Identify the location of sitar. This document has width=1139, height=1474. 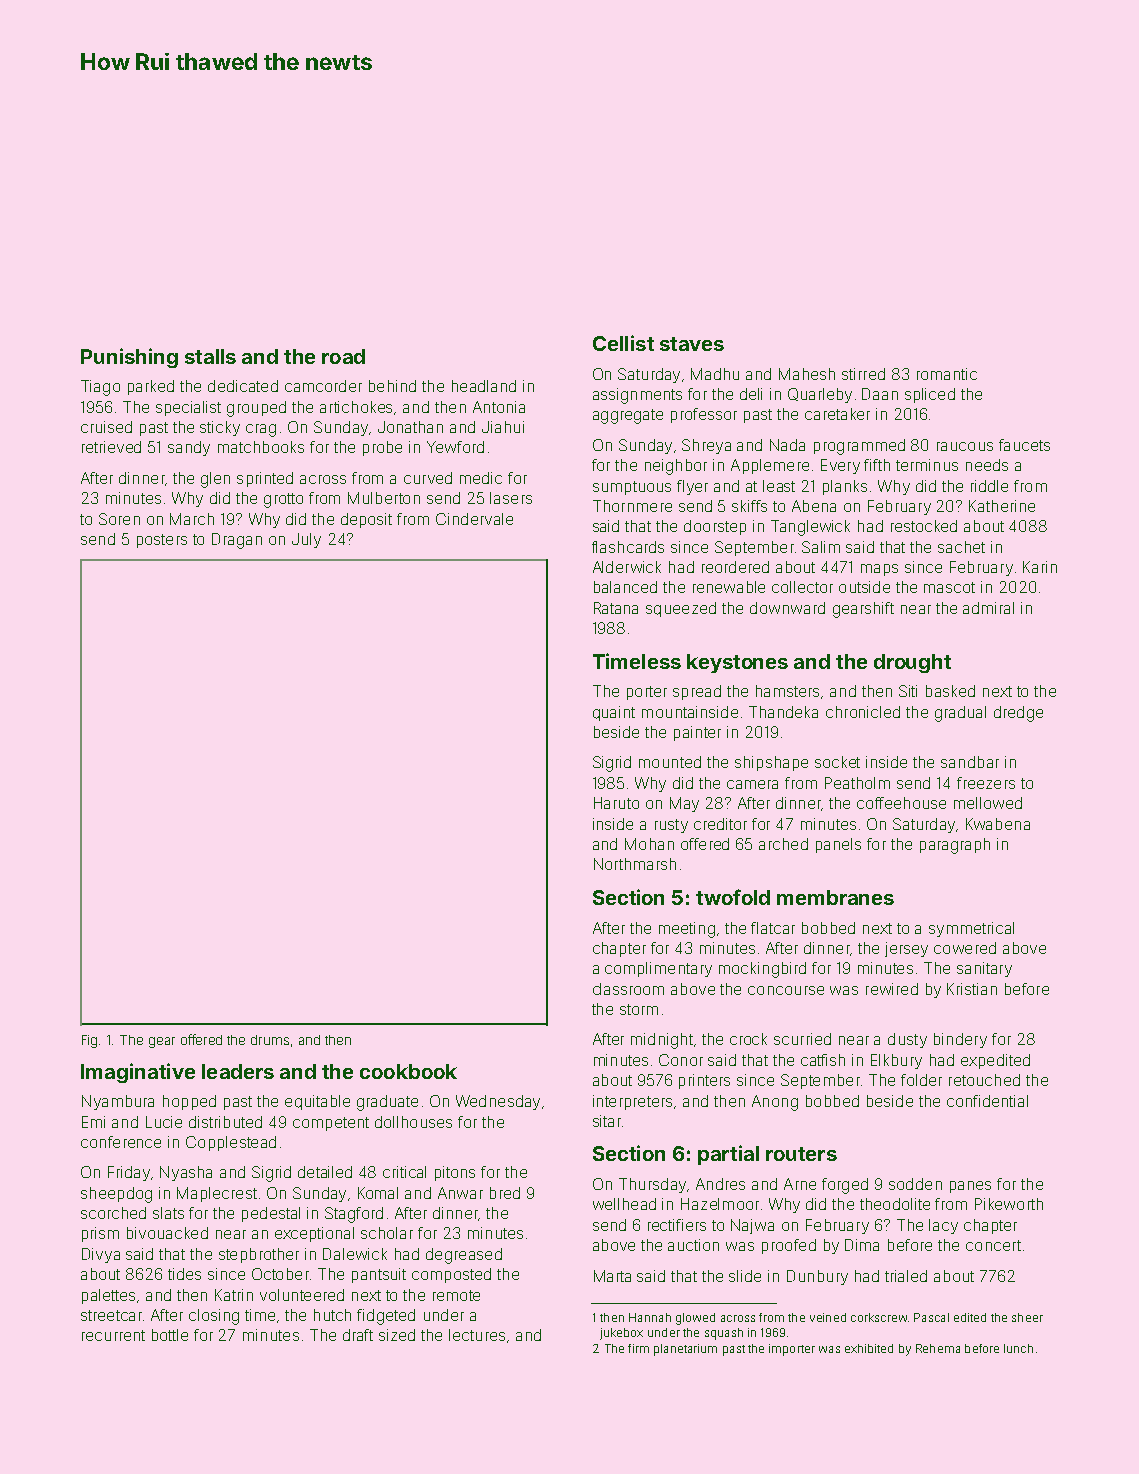
(607, 1121).
